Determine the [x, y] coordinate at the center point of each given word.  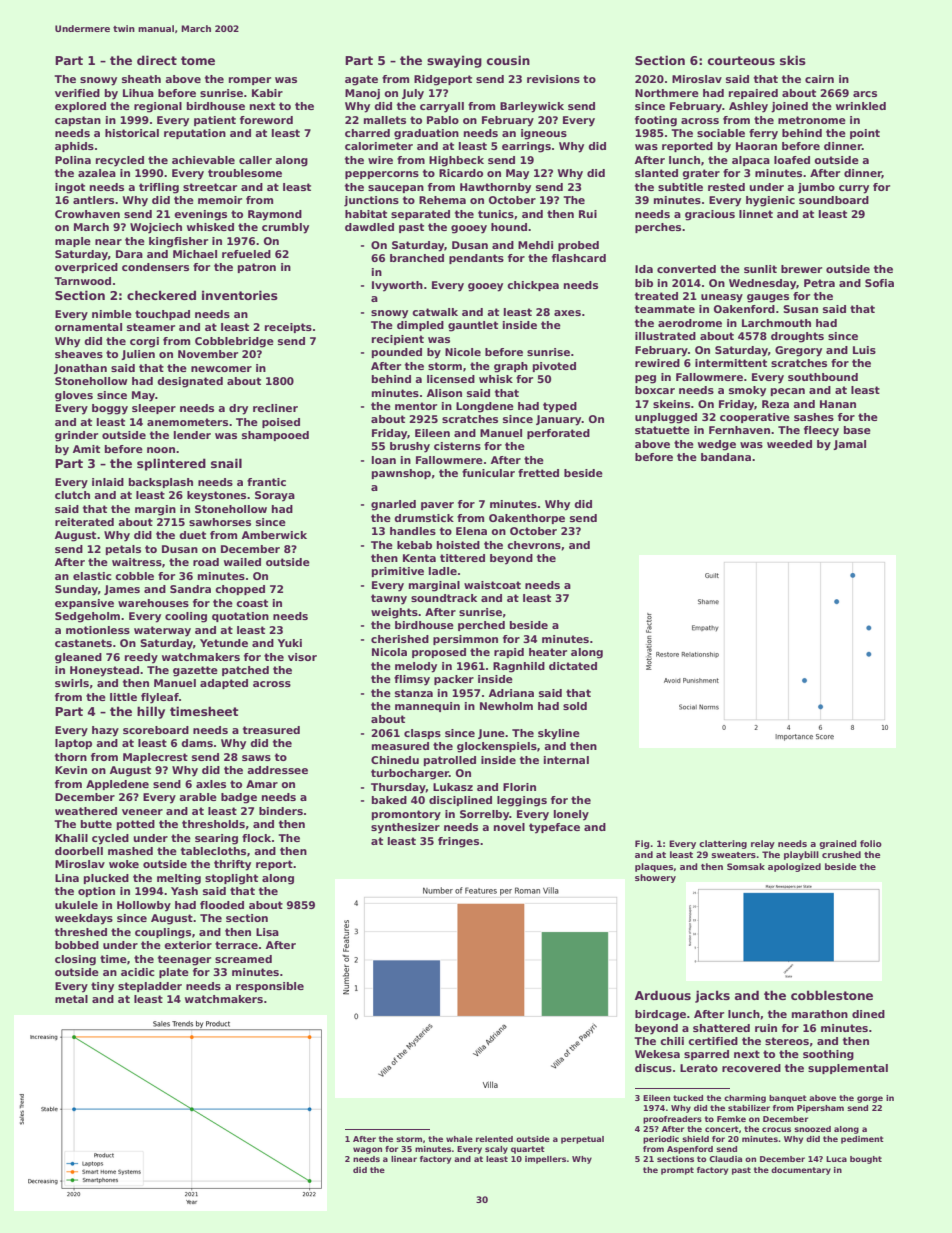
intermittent [731, 363]
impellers [545, 1160]
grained [838, 844]
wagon [367, 1150]
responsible [270, 987]
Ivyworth [397, 286]
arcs [865, 94]
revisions [553, 79]
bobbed [77, 945]
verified [77, 93]
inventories [240, 295]
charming [745, 1099]
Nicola [389, 652]
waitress [137, 562]
